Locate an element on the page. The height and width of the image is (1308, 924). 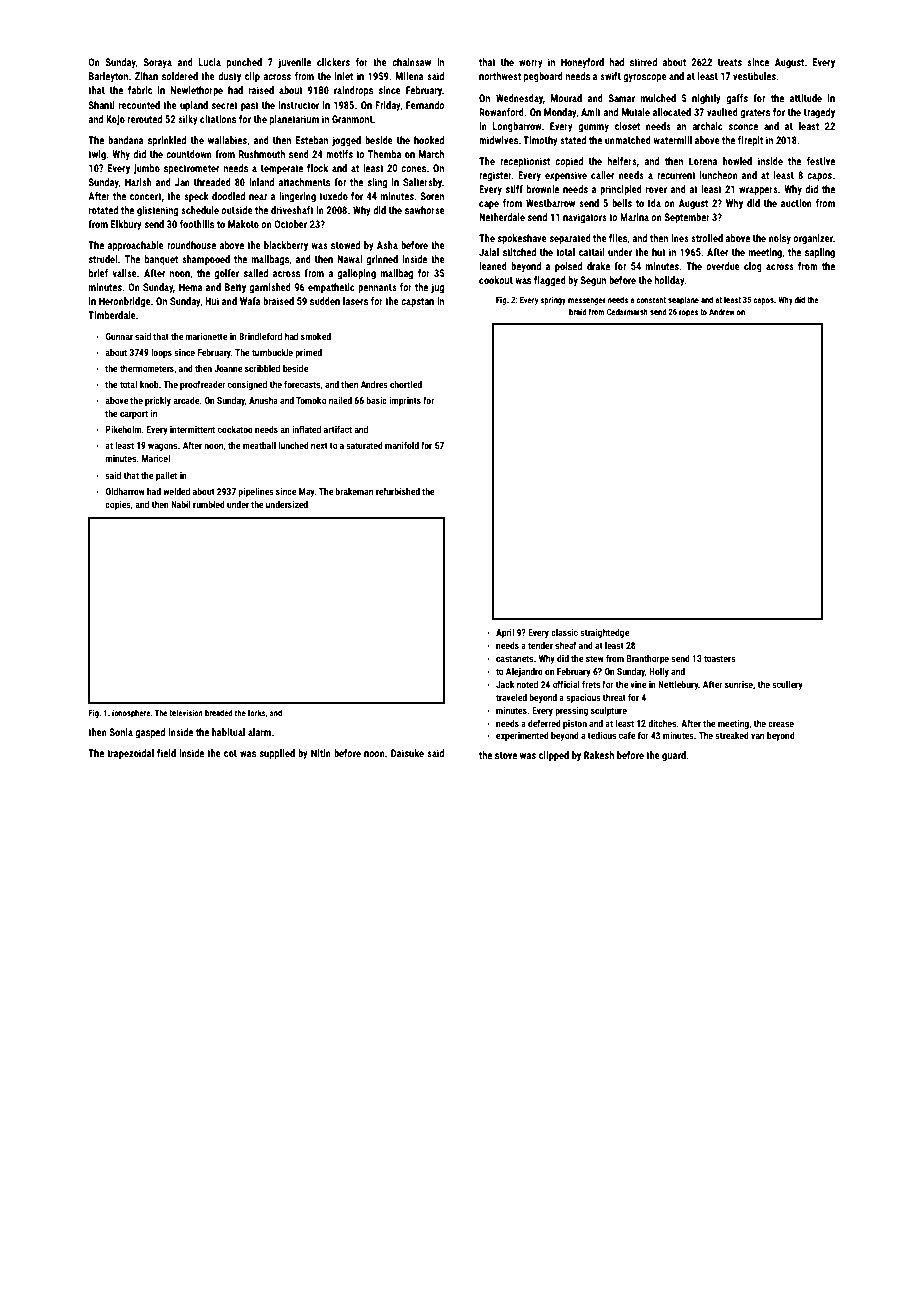
Milena is located at coordinates (410, 76).
